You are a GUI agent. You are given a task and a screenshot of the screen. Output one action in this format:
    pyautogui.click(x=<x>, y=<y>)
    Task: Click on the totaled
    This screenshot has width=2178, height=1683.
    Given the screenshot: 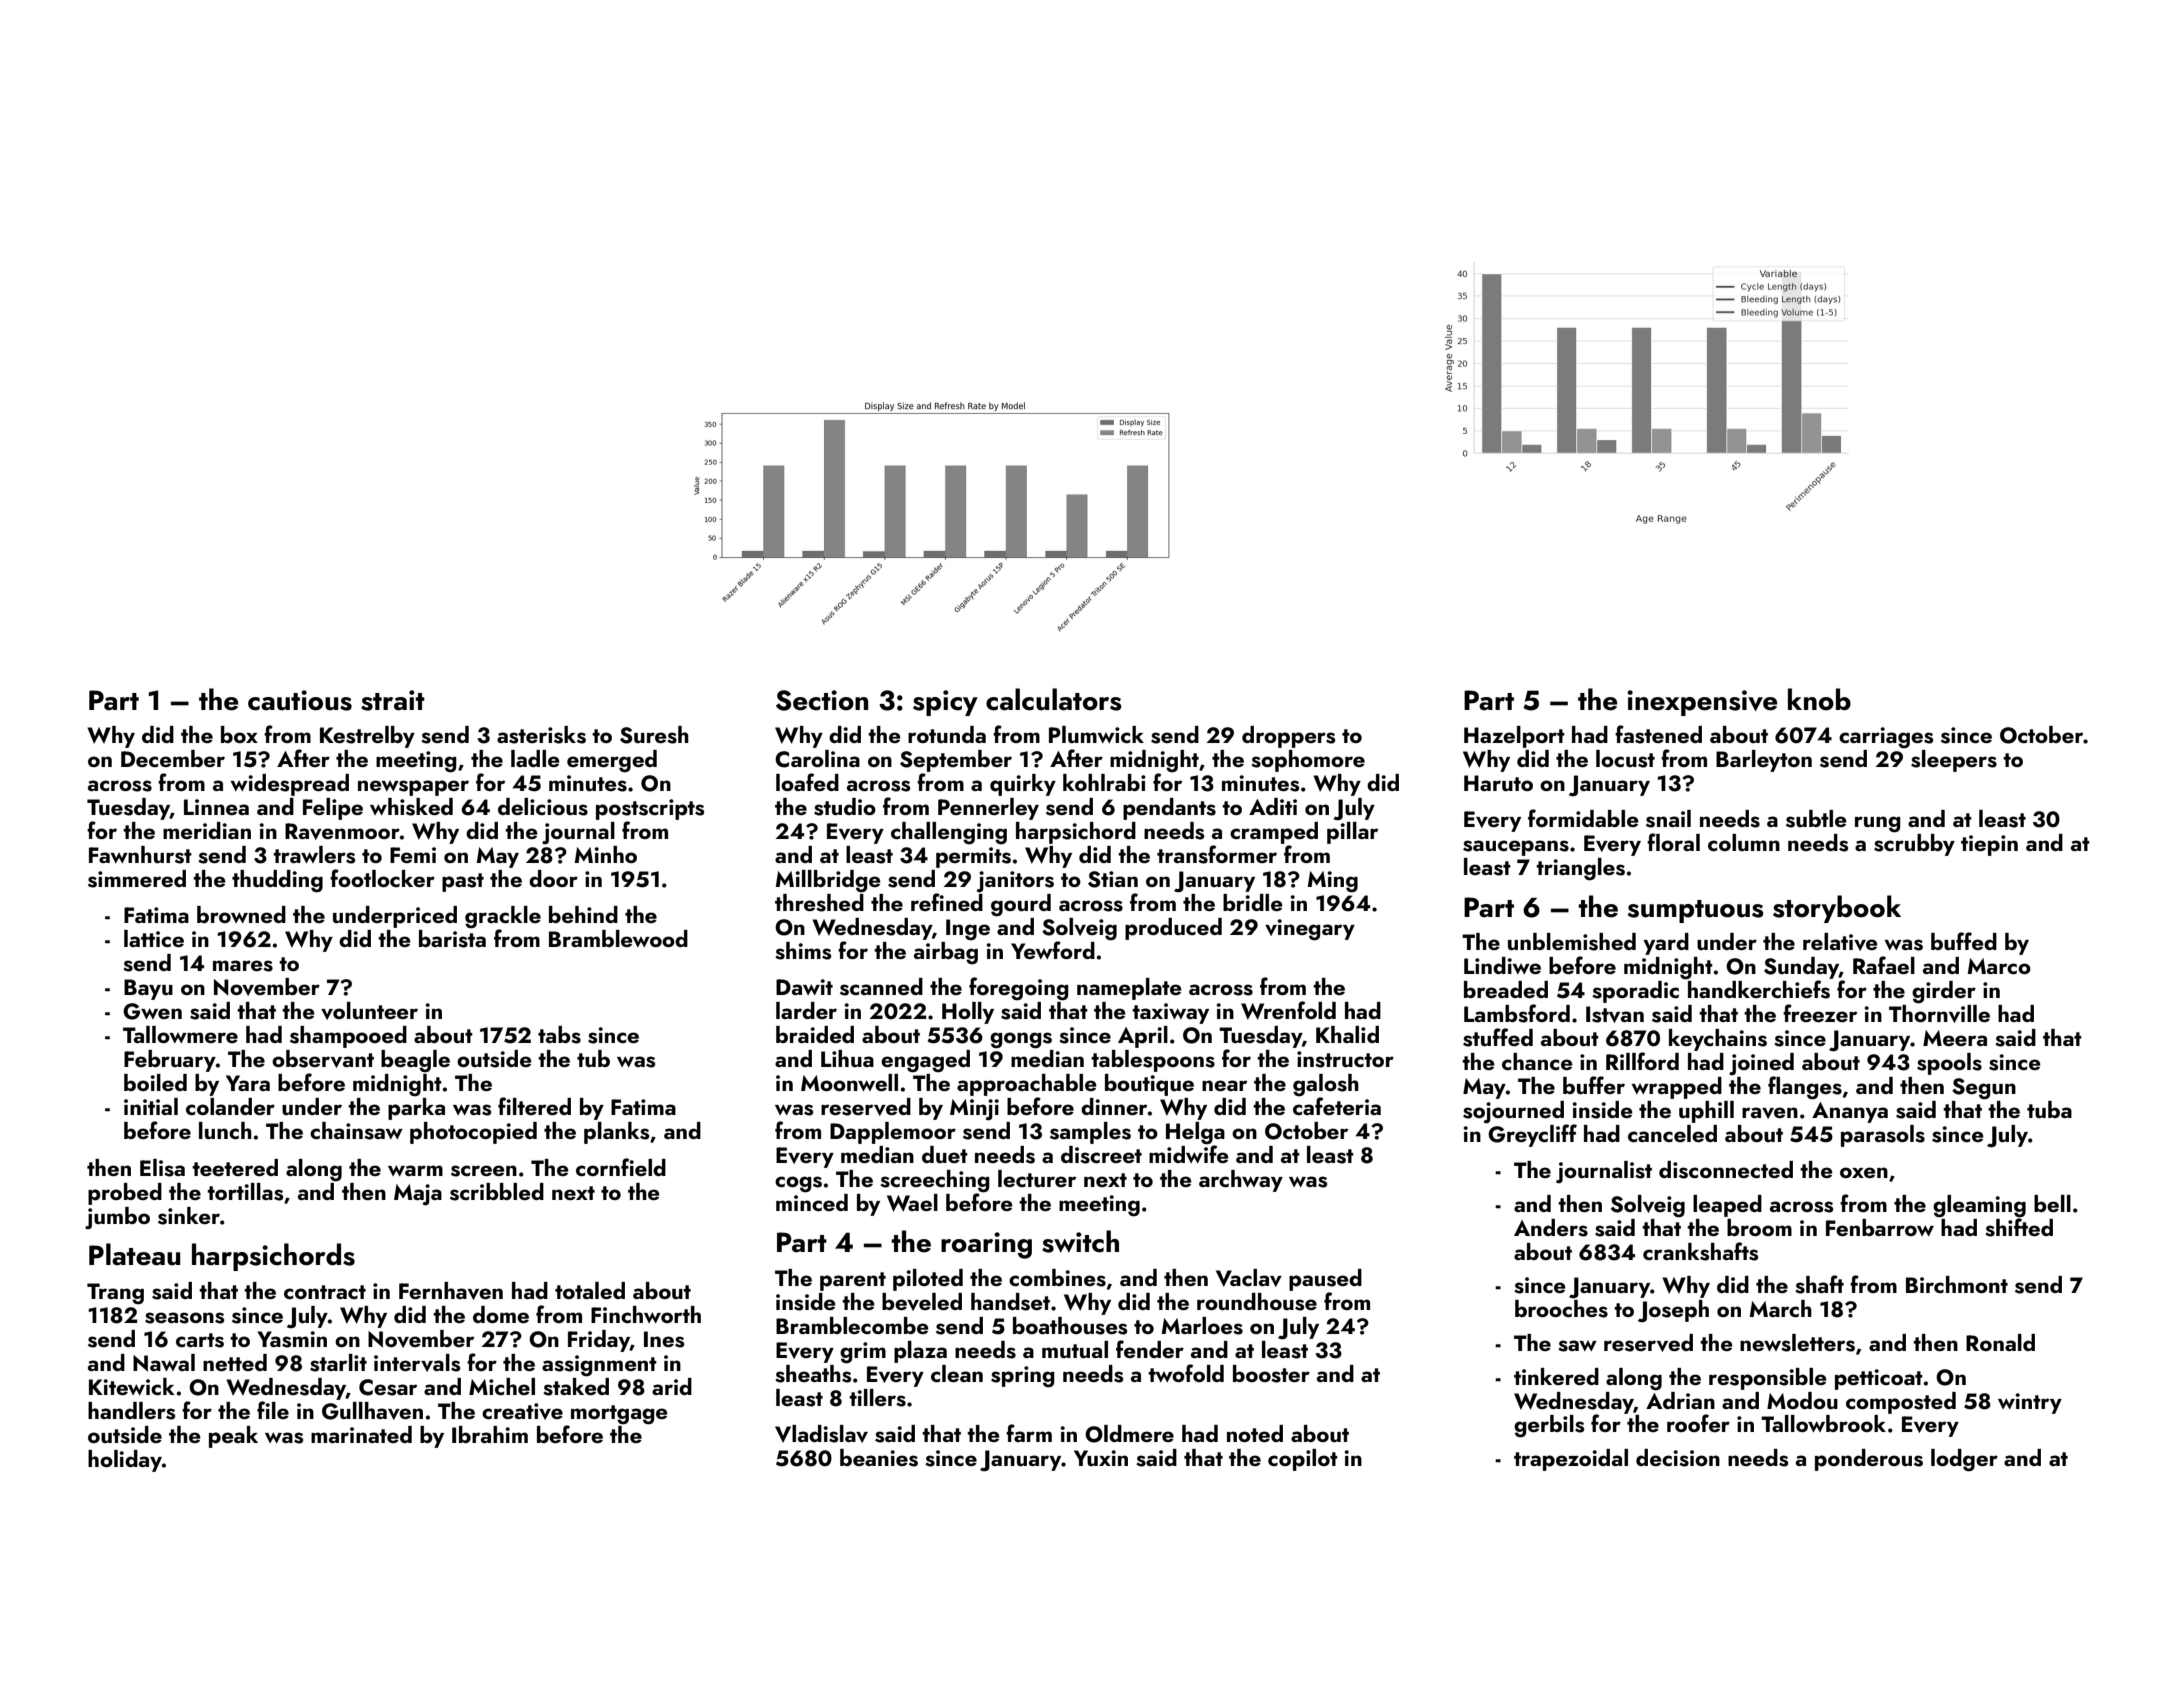 What is the action you would take?
    pyautogui.click(x=590, y=1290)
